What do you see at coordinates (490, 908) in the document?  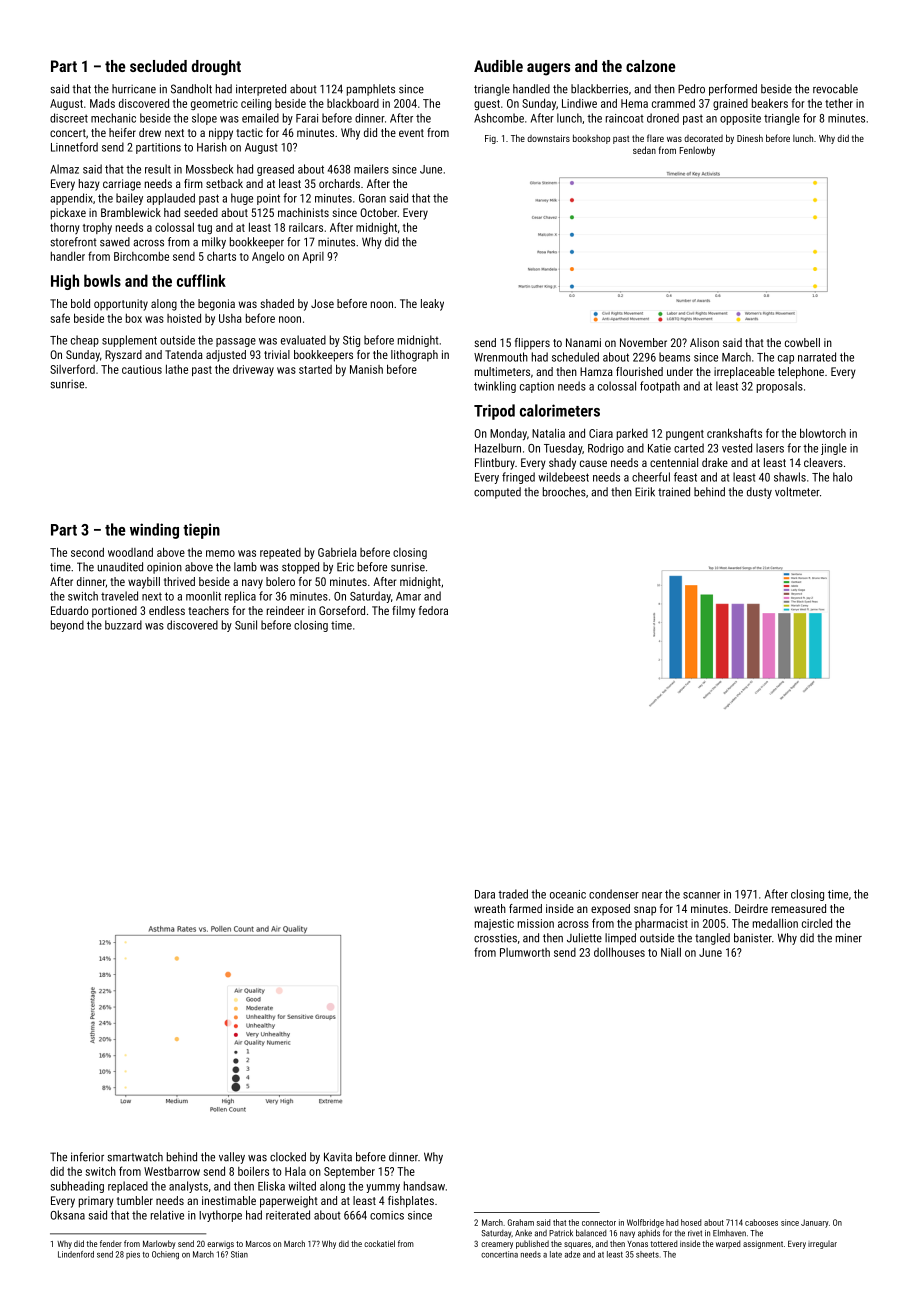 I see `wreath` at bounding box center [490, 908].
